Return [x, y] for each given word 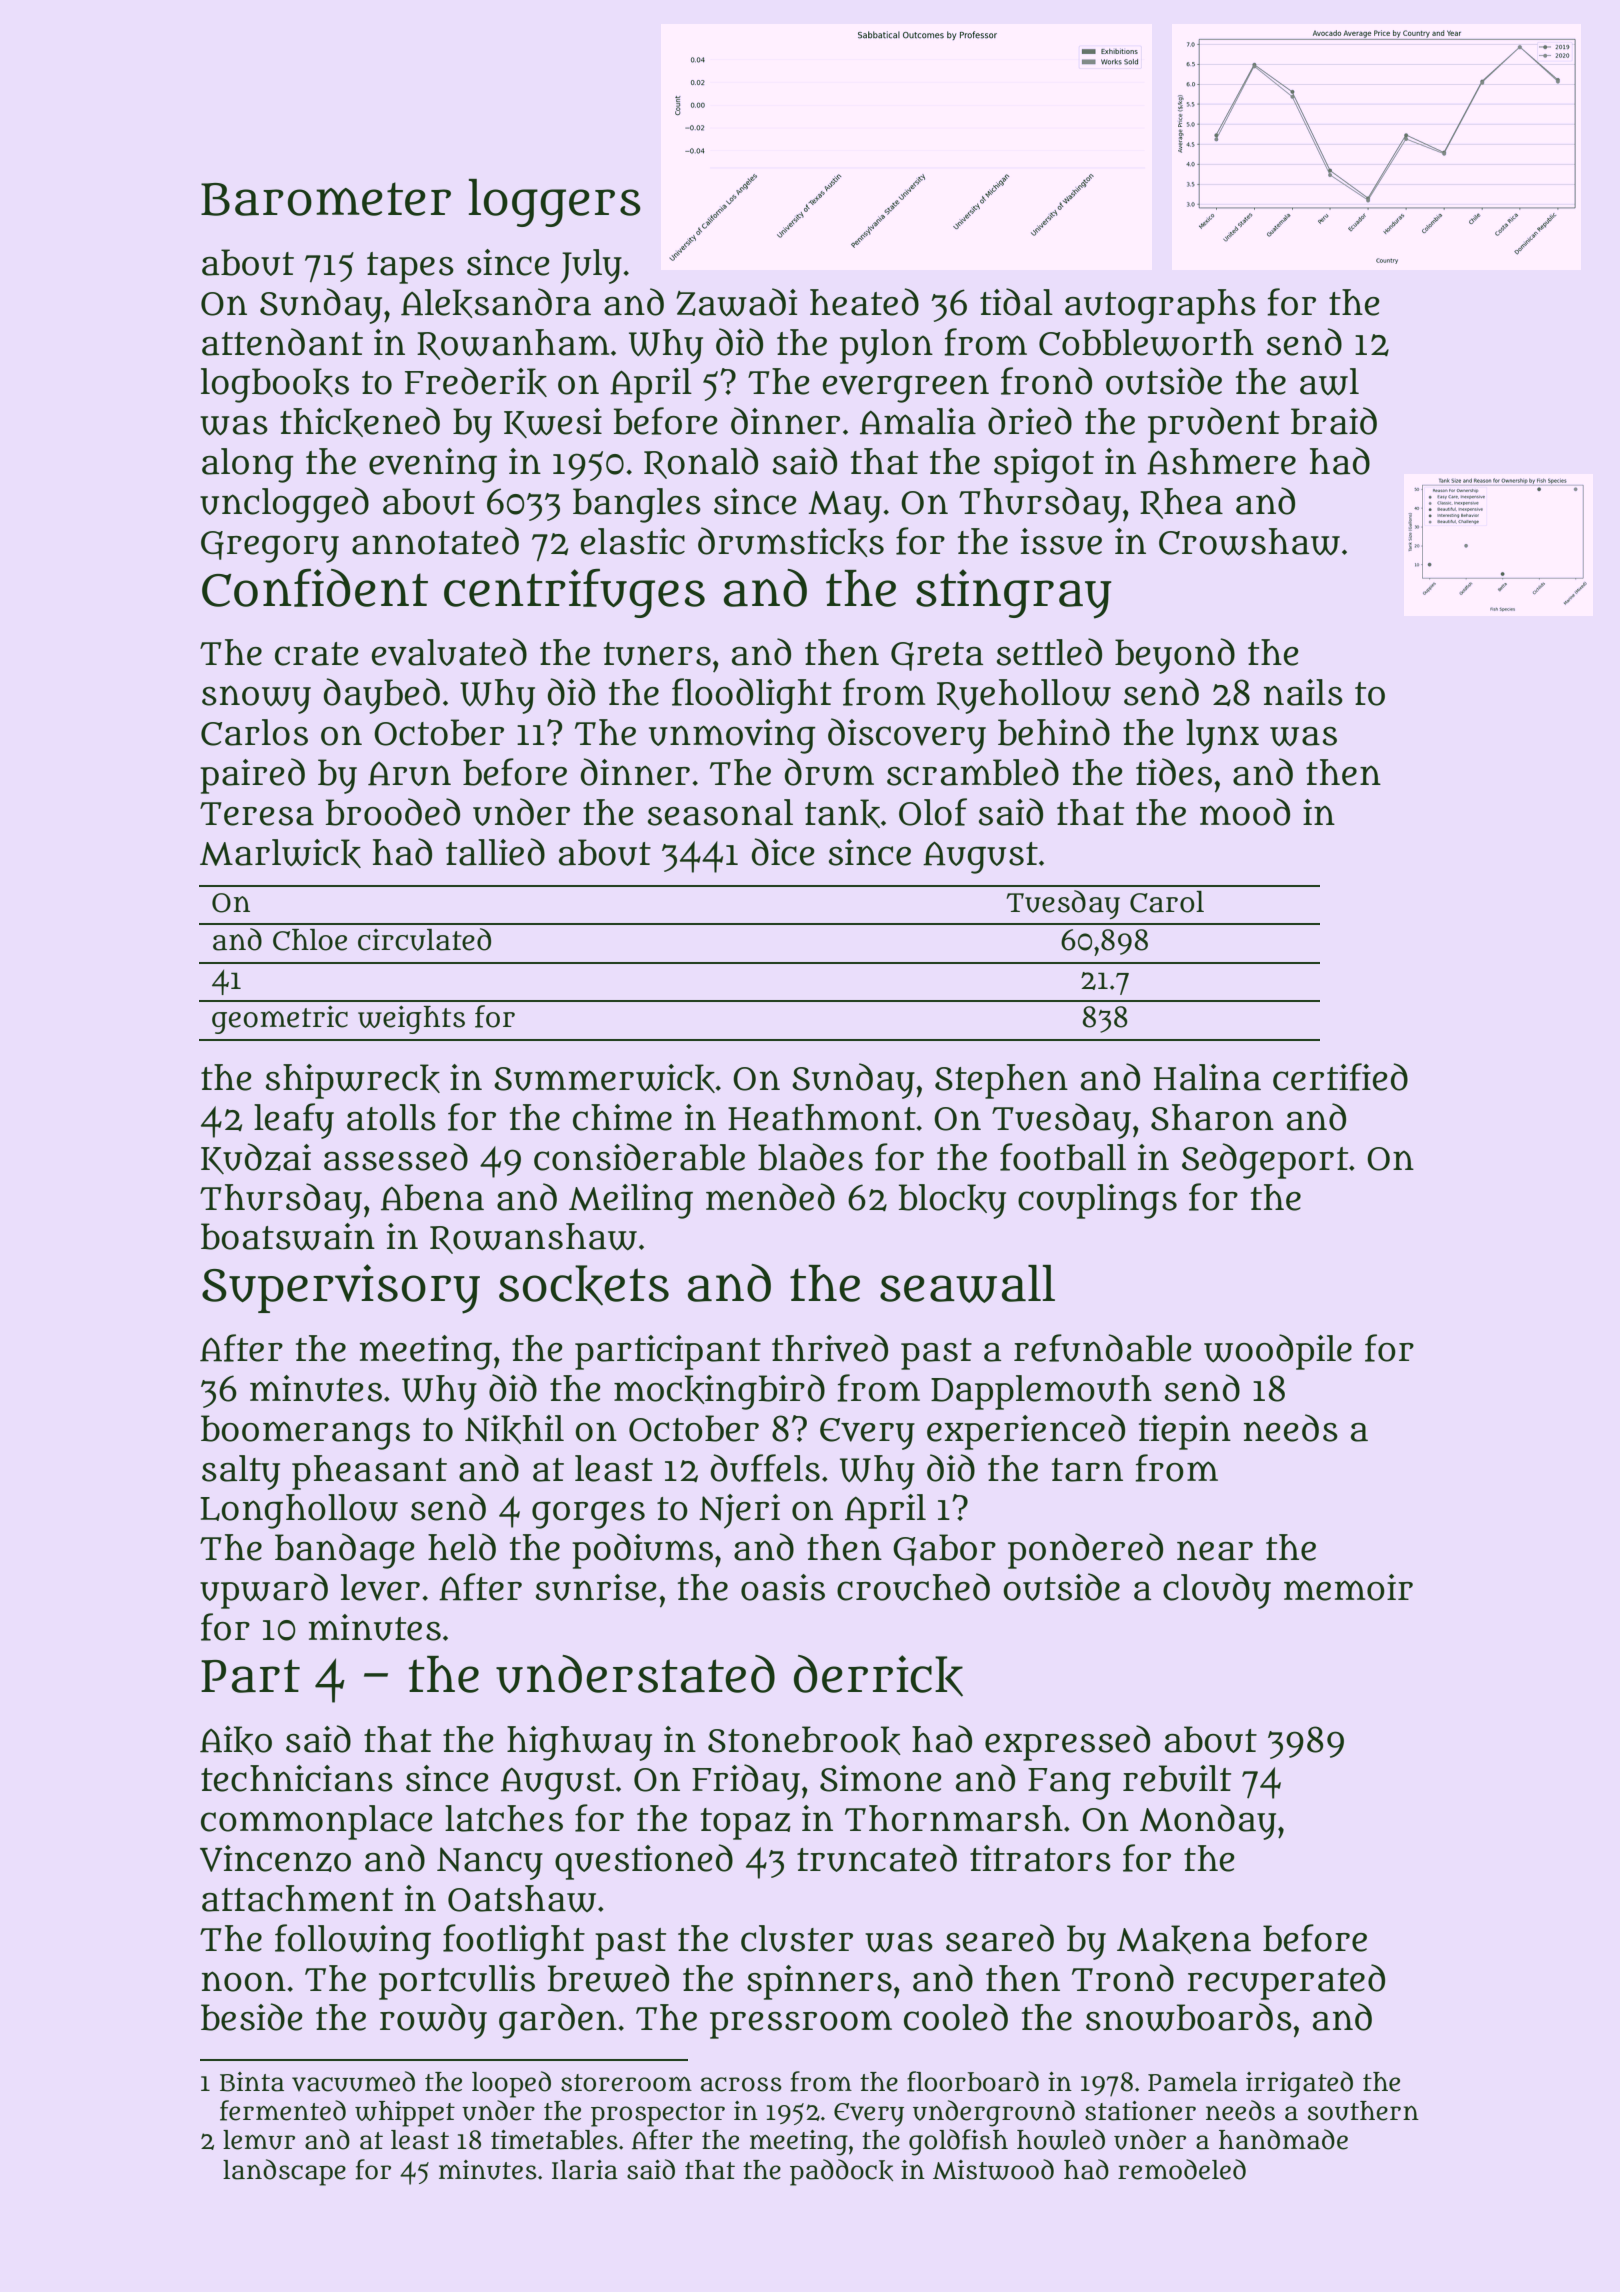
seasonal [720, 812]
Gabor [944, 1550]
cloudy [1217, 1591]
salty [241, 1472]
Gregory [270, 547]
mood [1245, 812]
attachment [298, 1898]
